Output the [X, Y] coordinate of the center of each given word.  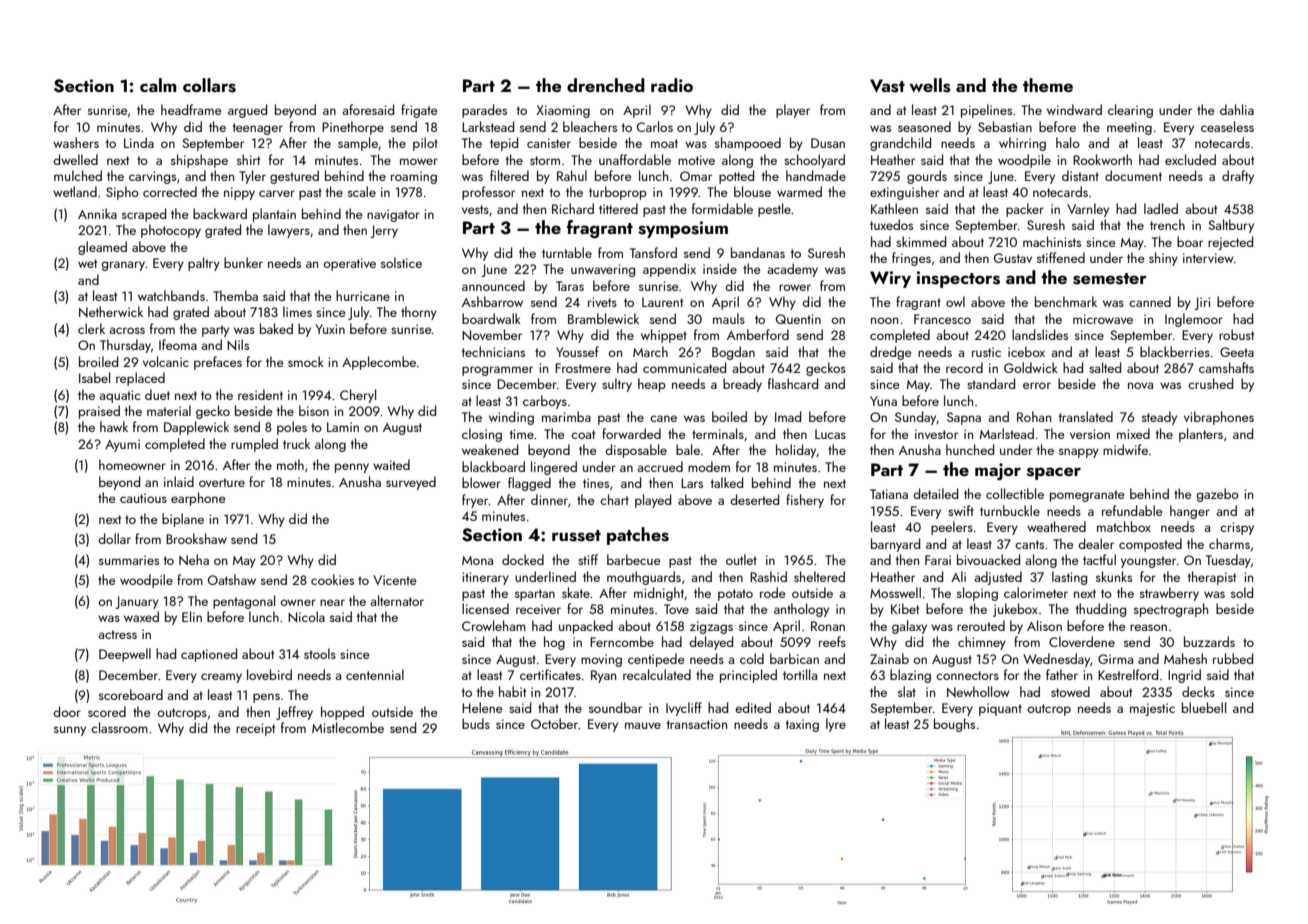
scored [107, 711]
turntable [567, 252]
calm [158, 85]
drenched [606, 85]
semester [1110, 279]
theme [1048, 85]
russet [576, 536]
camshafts [1226, 367]
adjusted [998, 578]
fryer [475, 501]
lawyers [289, 231]
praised [99, 412]
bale [688, 449]
